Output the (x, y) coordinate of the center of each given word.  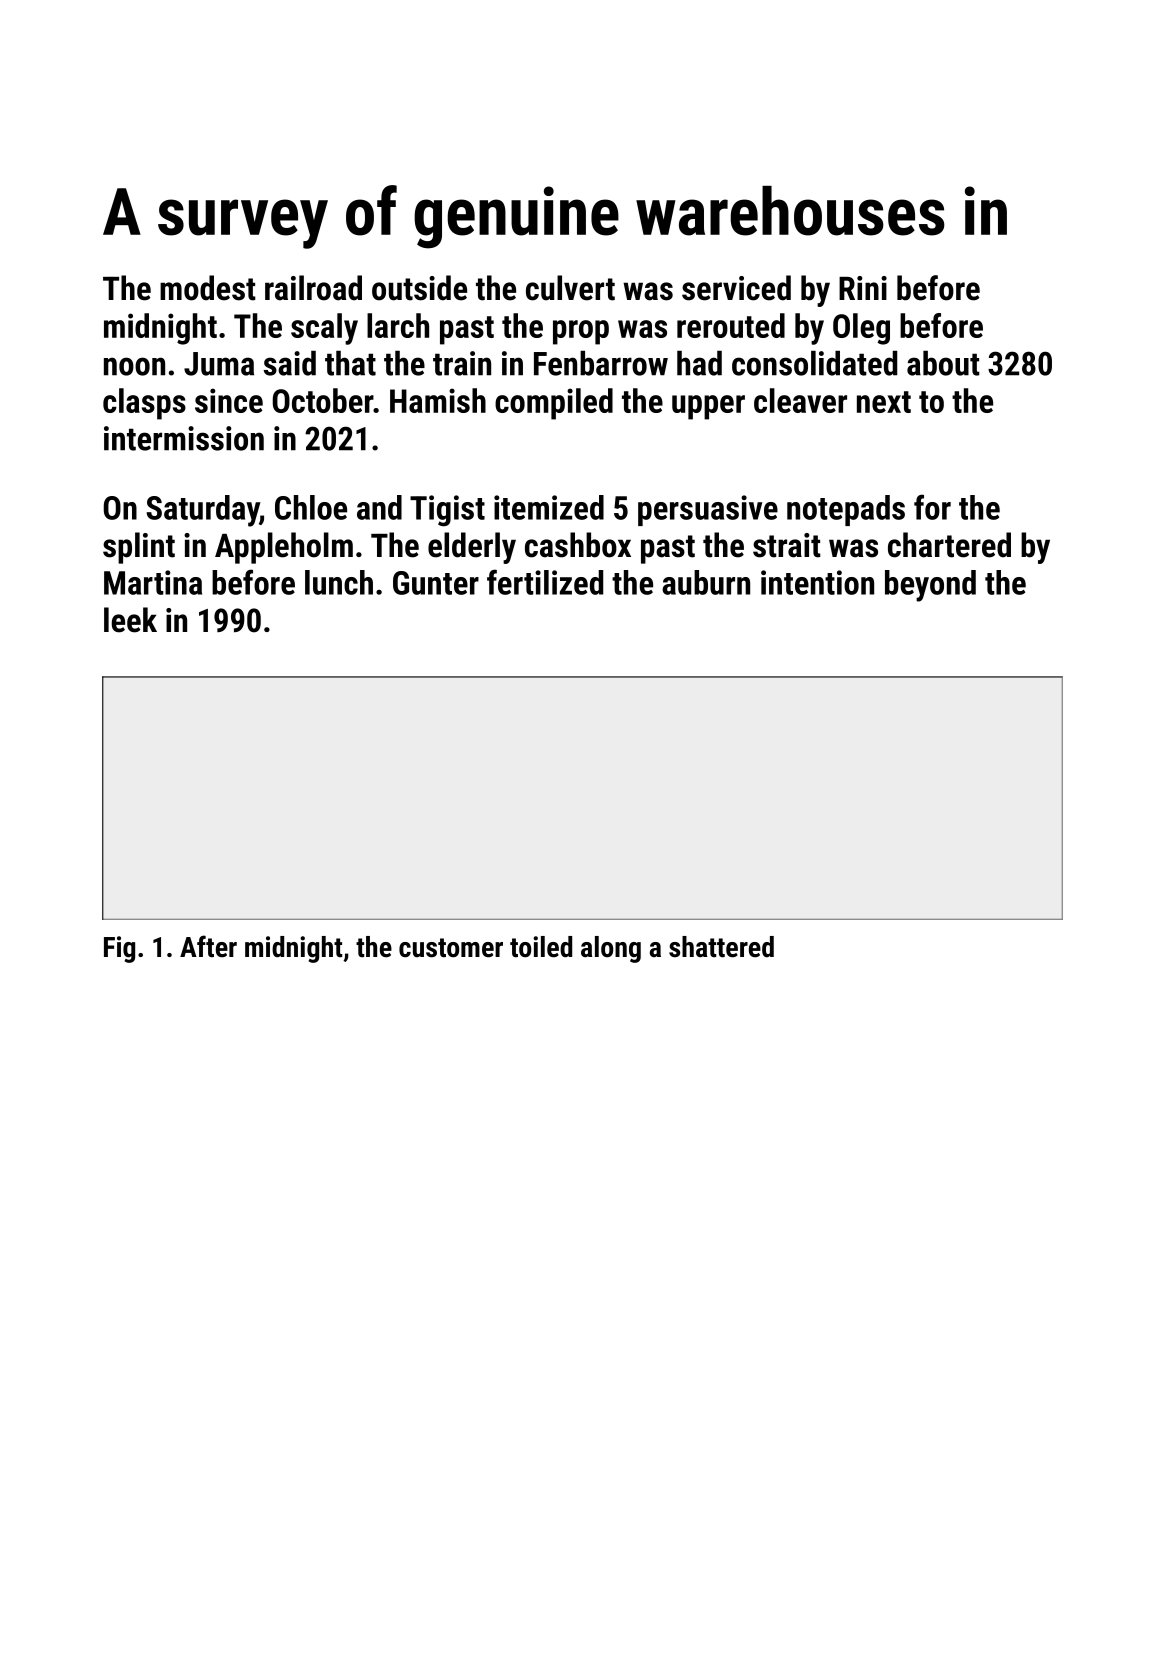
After (208, 946)
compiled (554, 404)
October (322, 400)
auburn (706, 582)
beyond (930, 586)
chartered (949, 545)
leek (130, 620)
